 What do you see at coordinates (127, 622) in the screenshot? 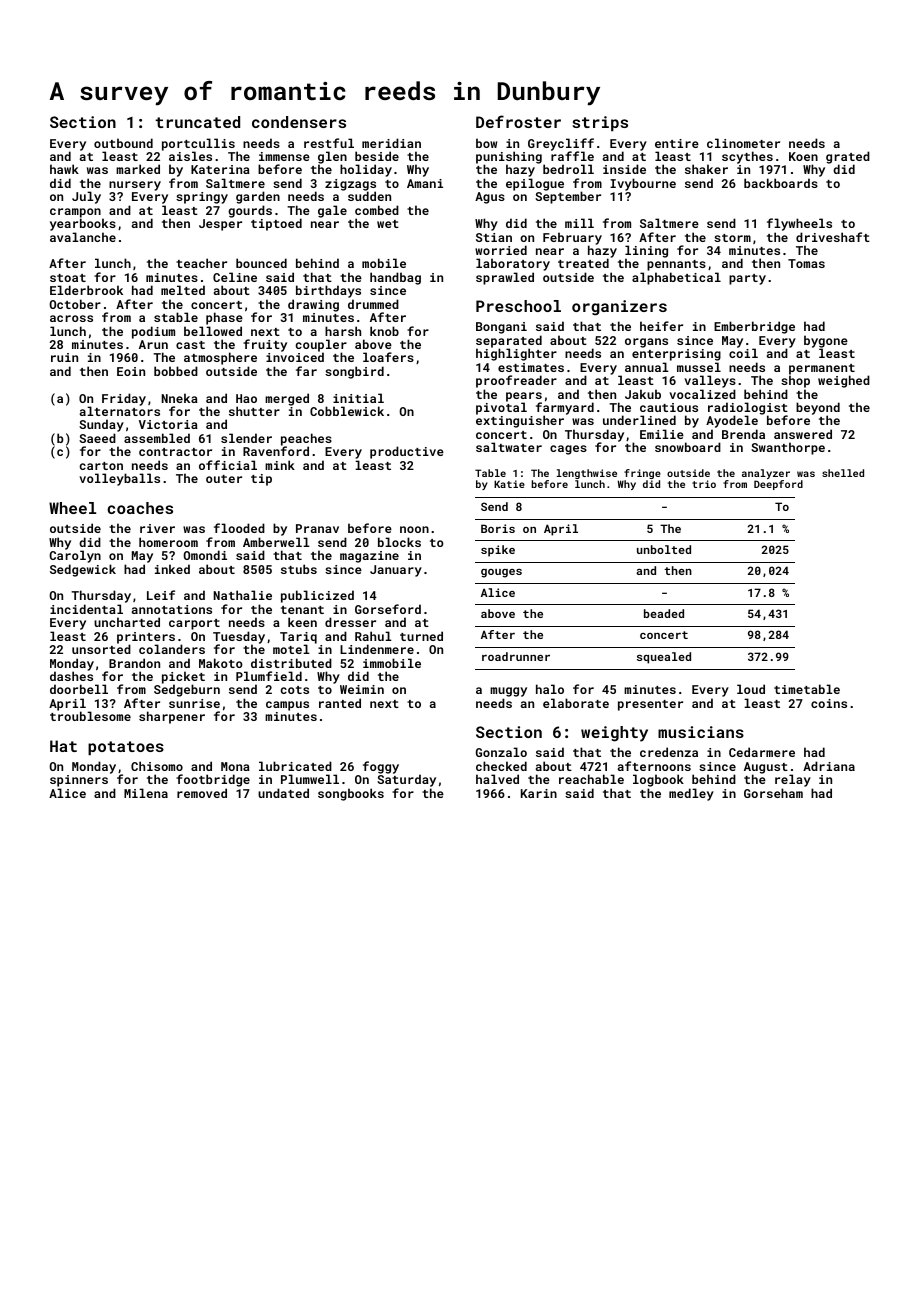
I see `uncharted` at bounding box center [127, 622].
